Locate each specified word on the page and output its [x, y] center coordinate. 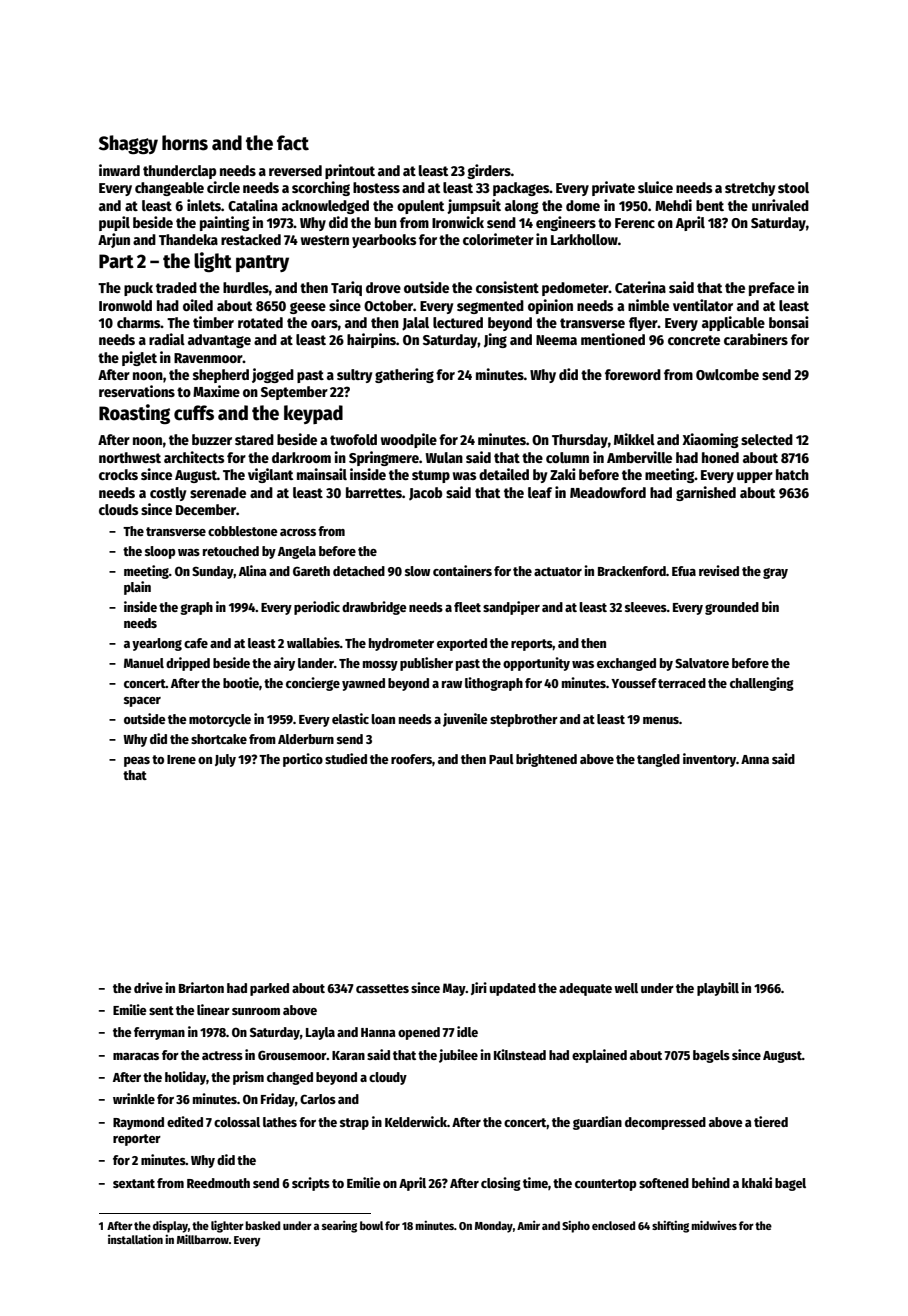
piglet [139, 358]
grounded [732, 608]
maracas [136, 1056]
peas [137, 762]
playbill [718, 989]
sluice [655, 187]
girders [489, 171]
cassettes [382, 988]
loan [383, 719]
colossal [237, 1122]
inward [119, 170]
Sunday [213, 572]
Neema [556, 340]
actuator [558, 571]
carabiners [756, 339]
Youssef [634, 683]
